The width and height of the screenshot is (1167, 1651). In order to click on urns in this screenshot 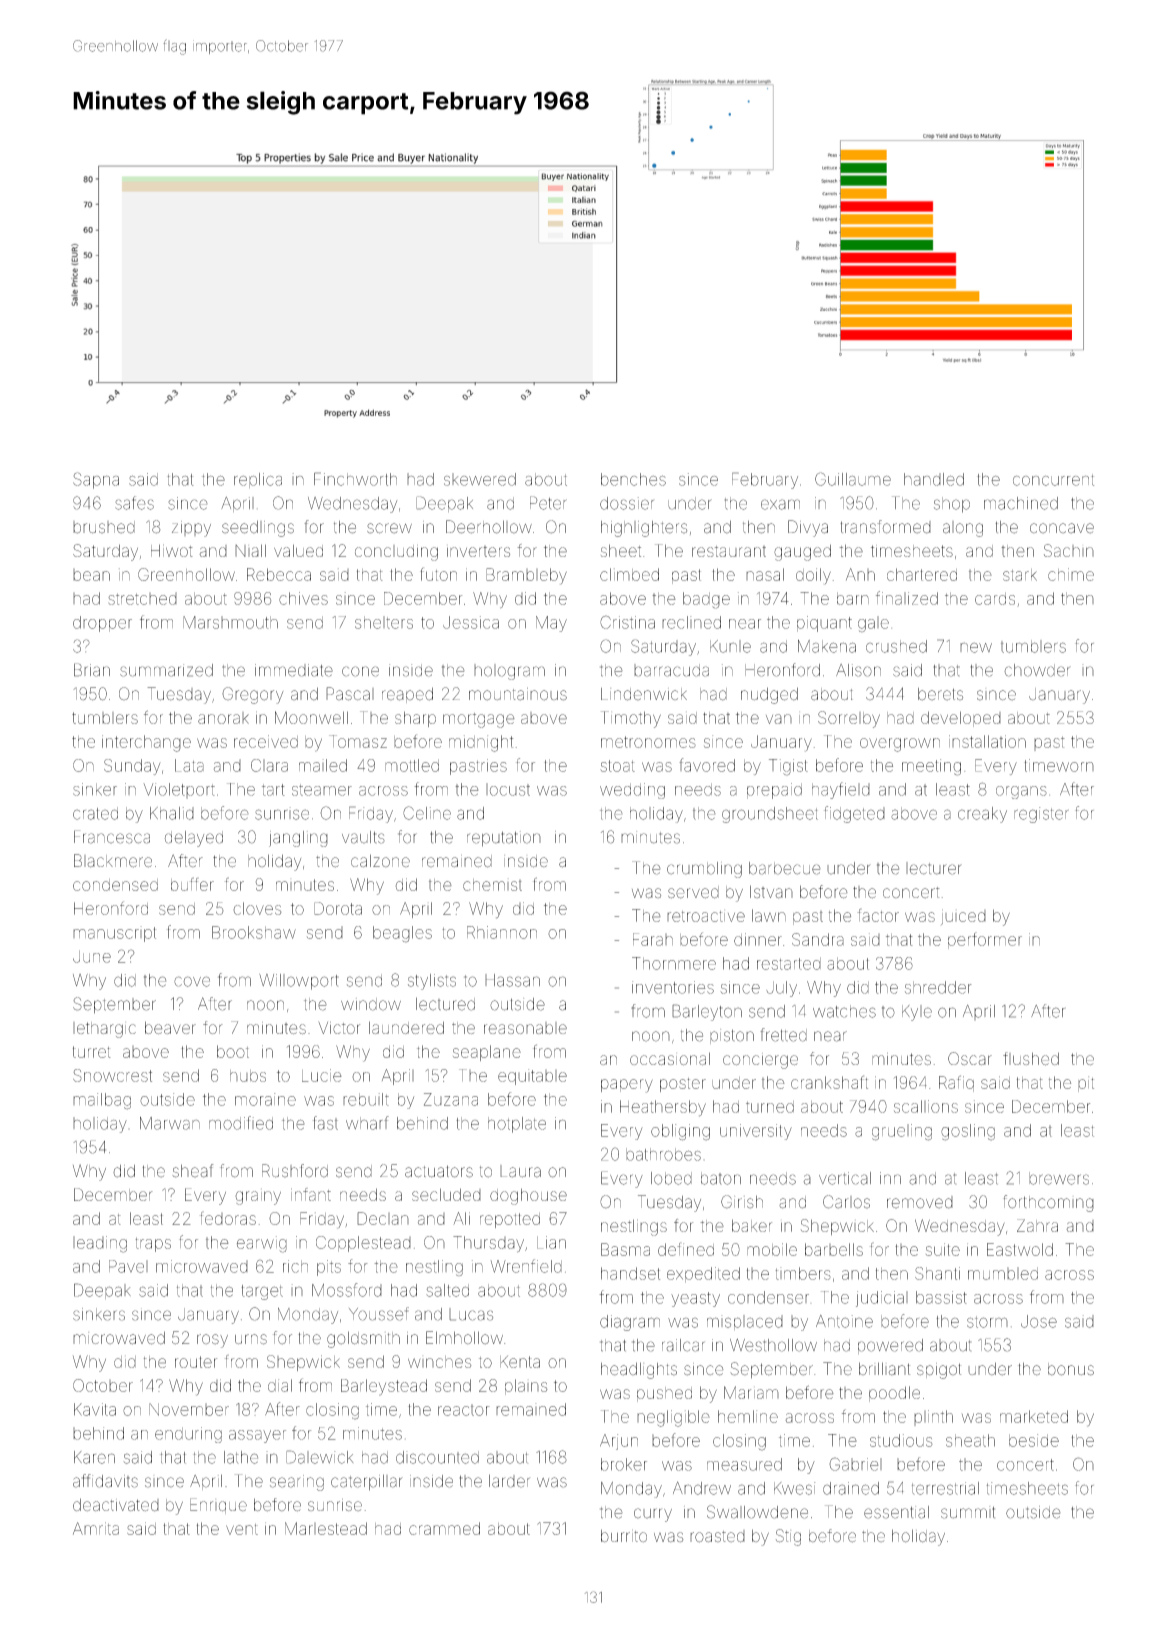, I will do `click(251, 1339)`.
